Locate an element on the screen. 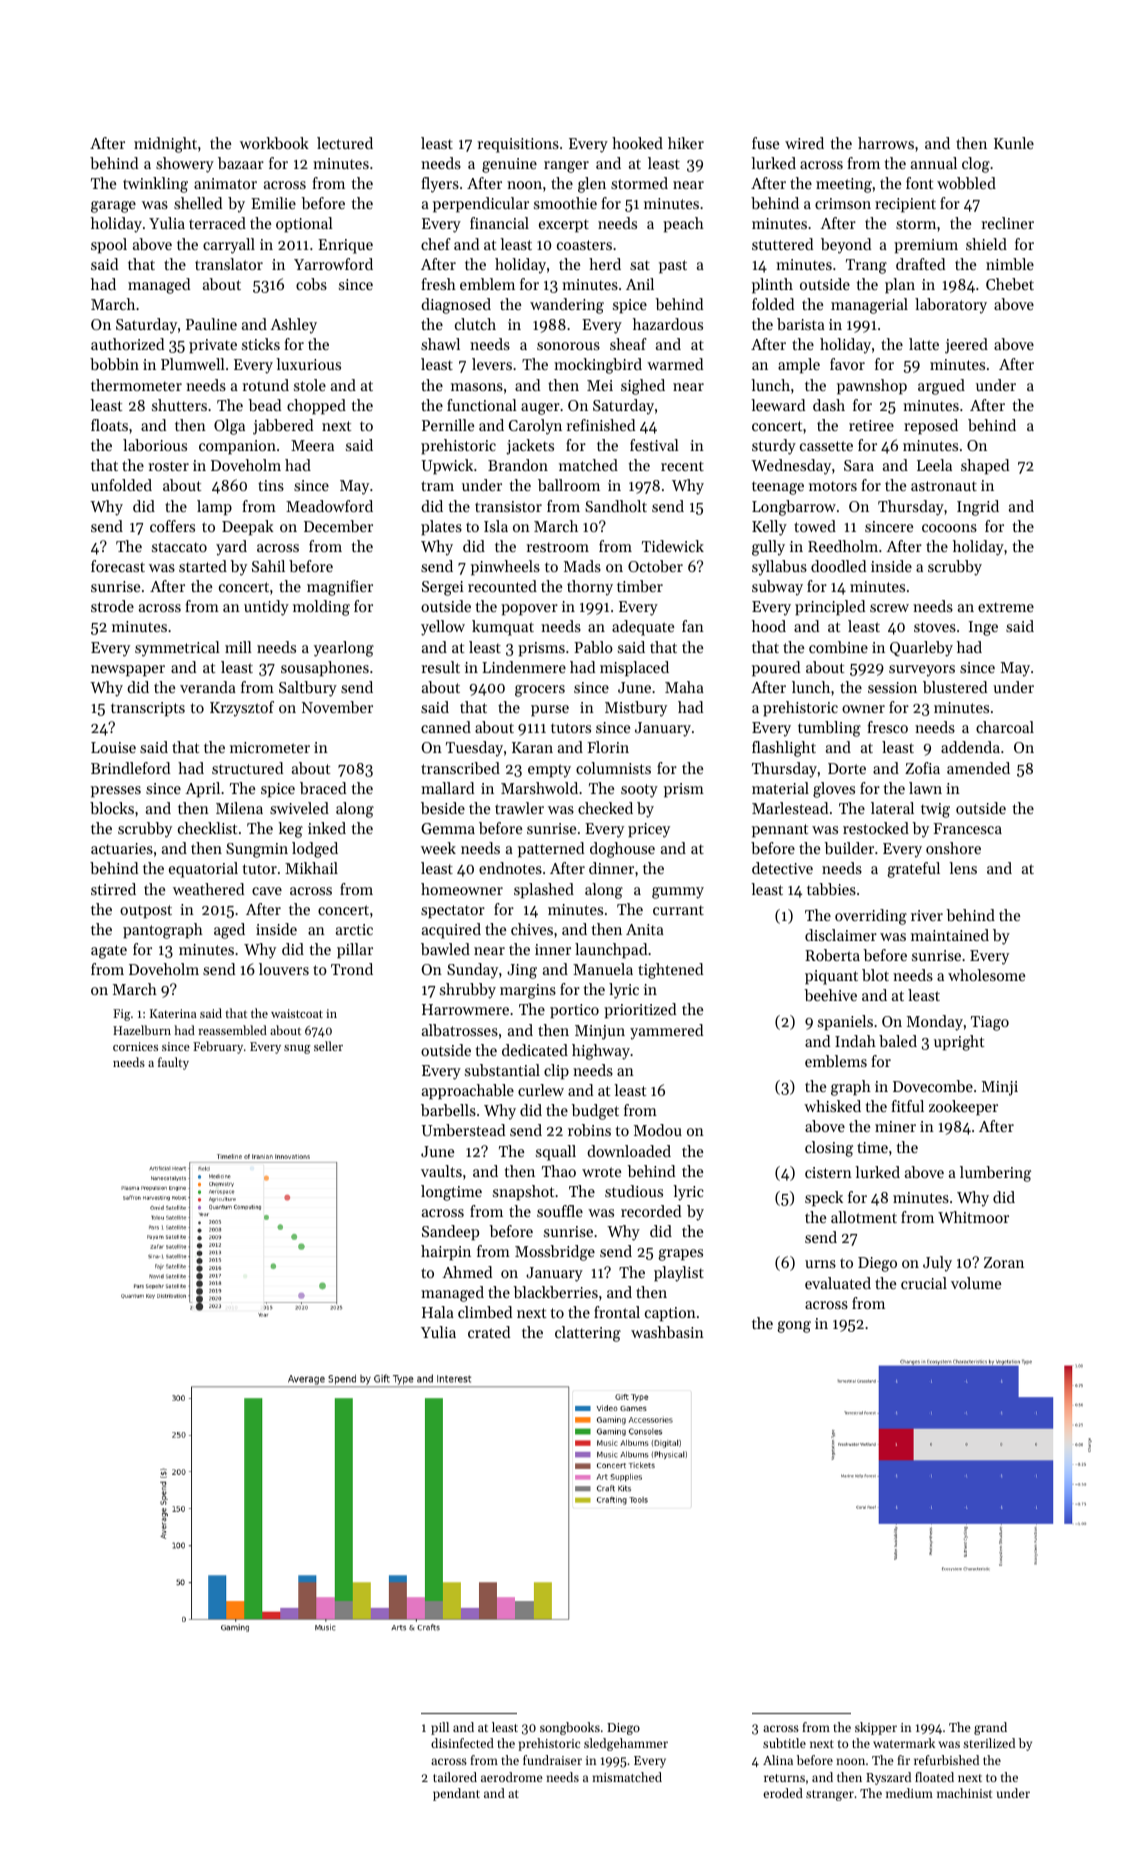  lectured is located at coordinates (345, 143).
